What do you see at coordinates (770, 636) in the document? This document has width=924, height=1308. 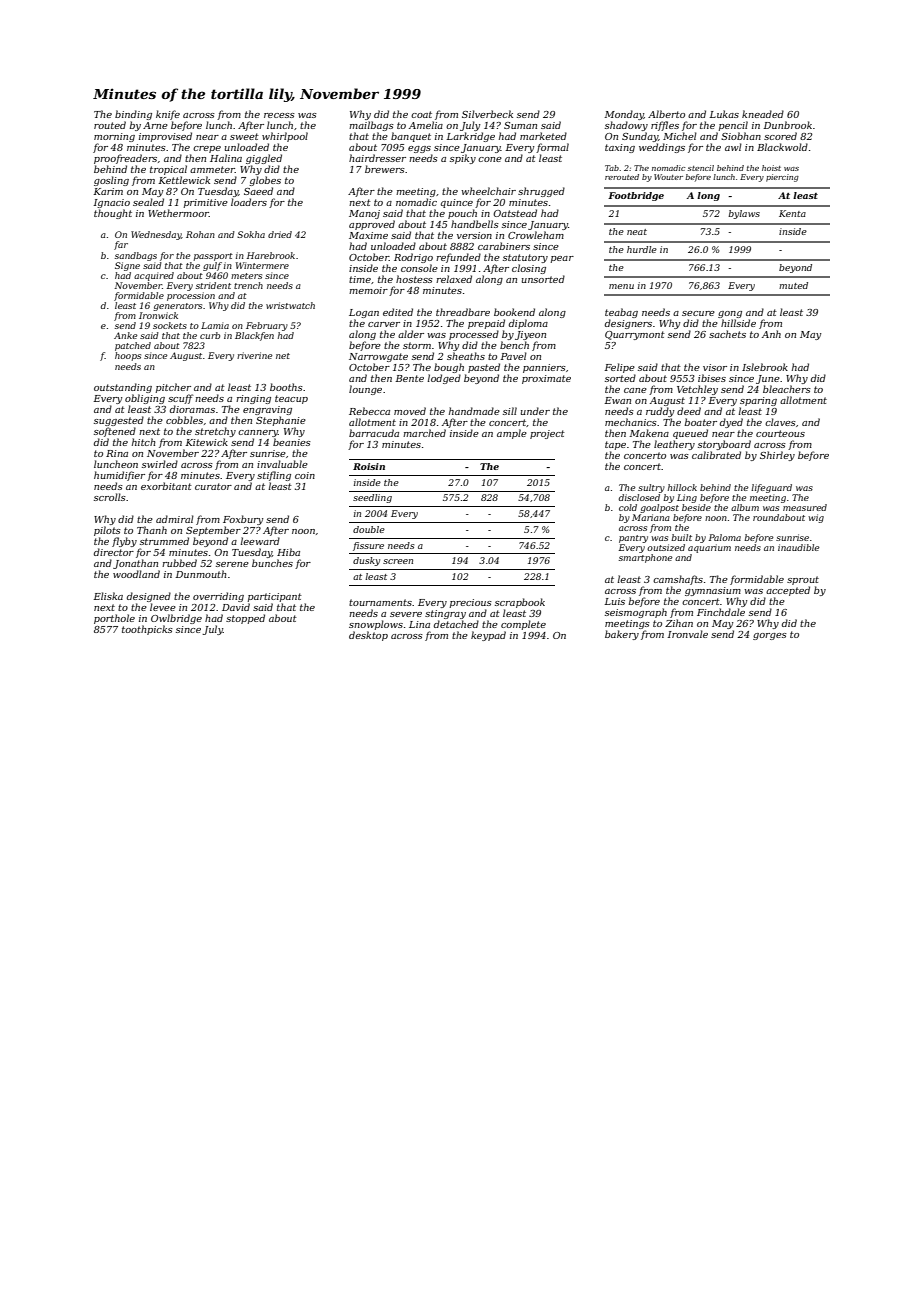 I see `gorges` at bounding box center [770, 636].
